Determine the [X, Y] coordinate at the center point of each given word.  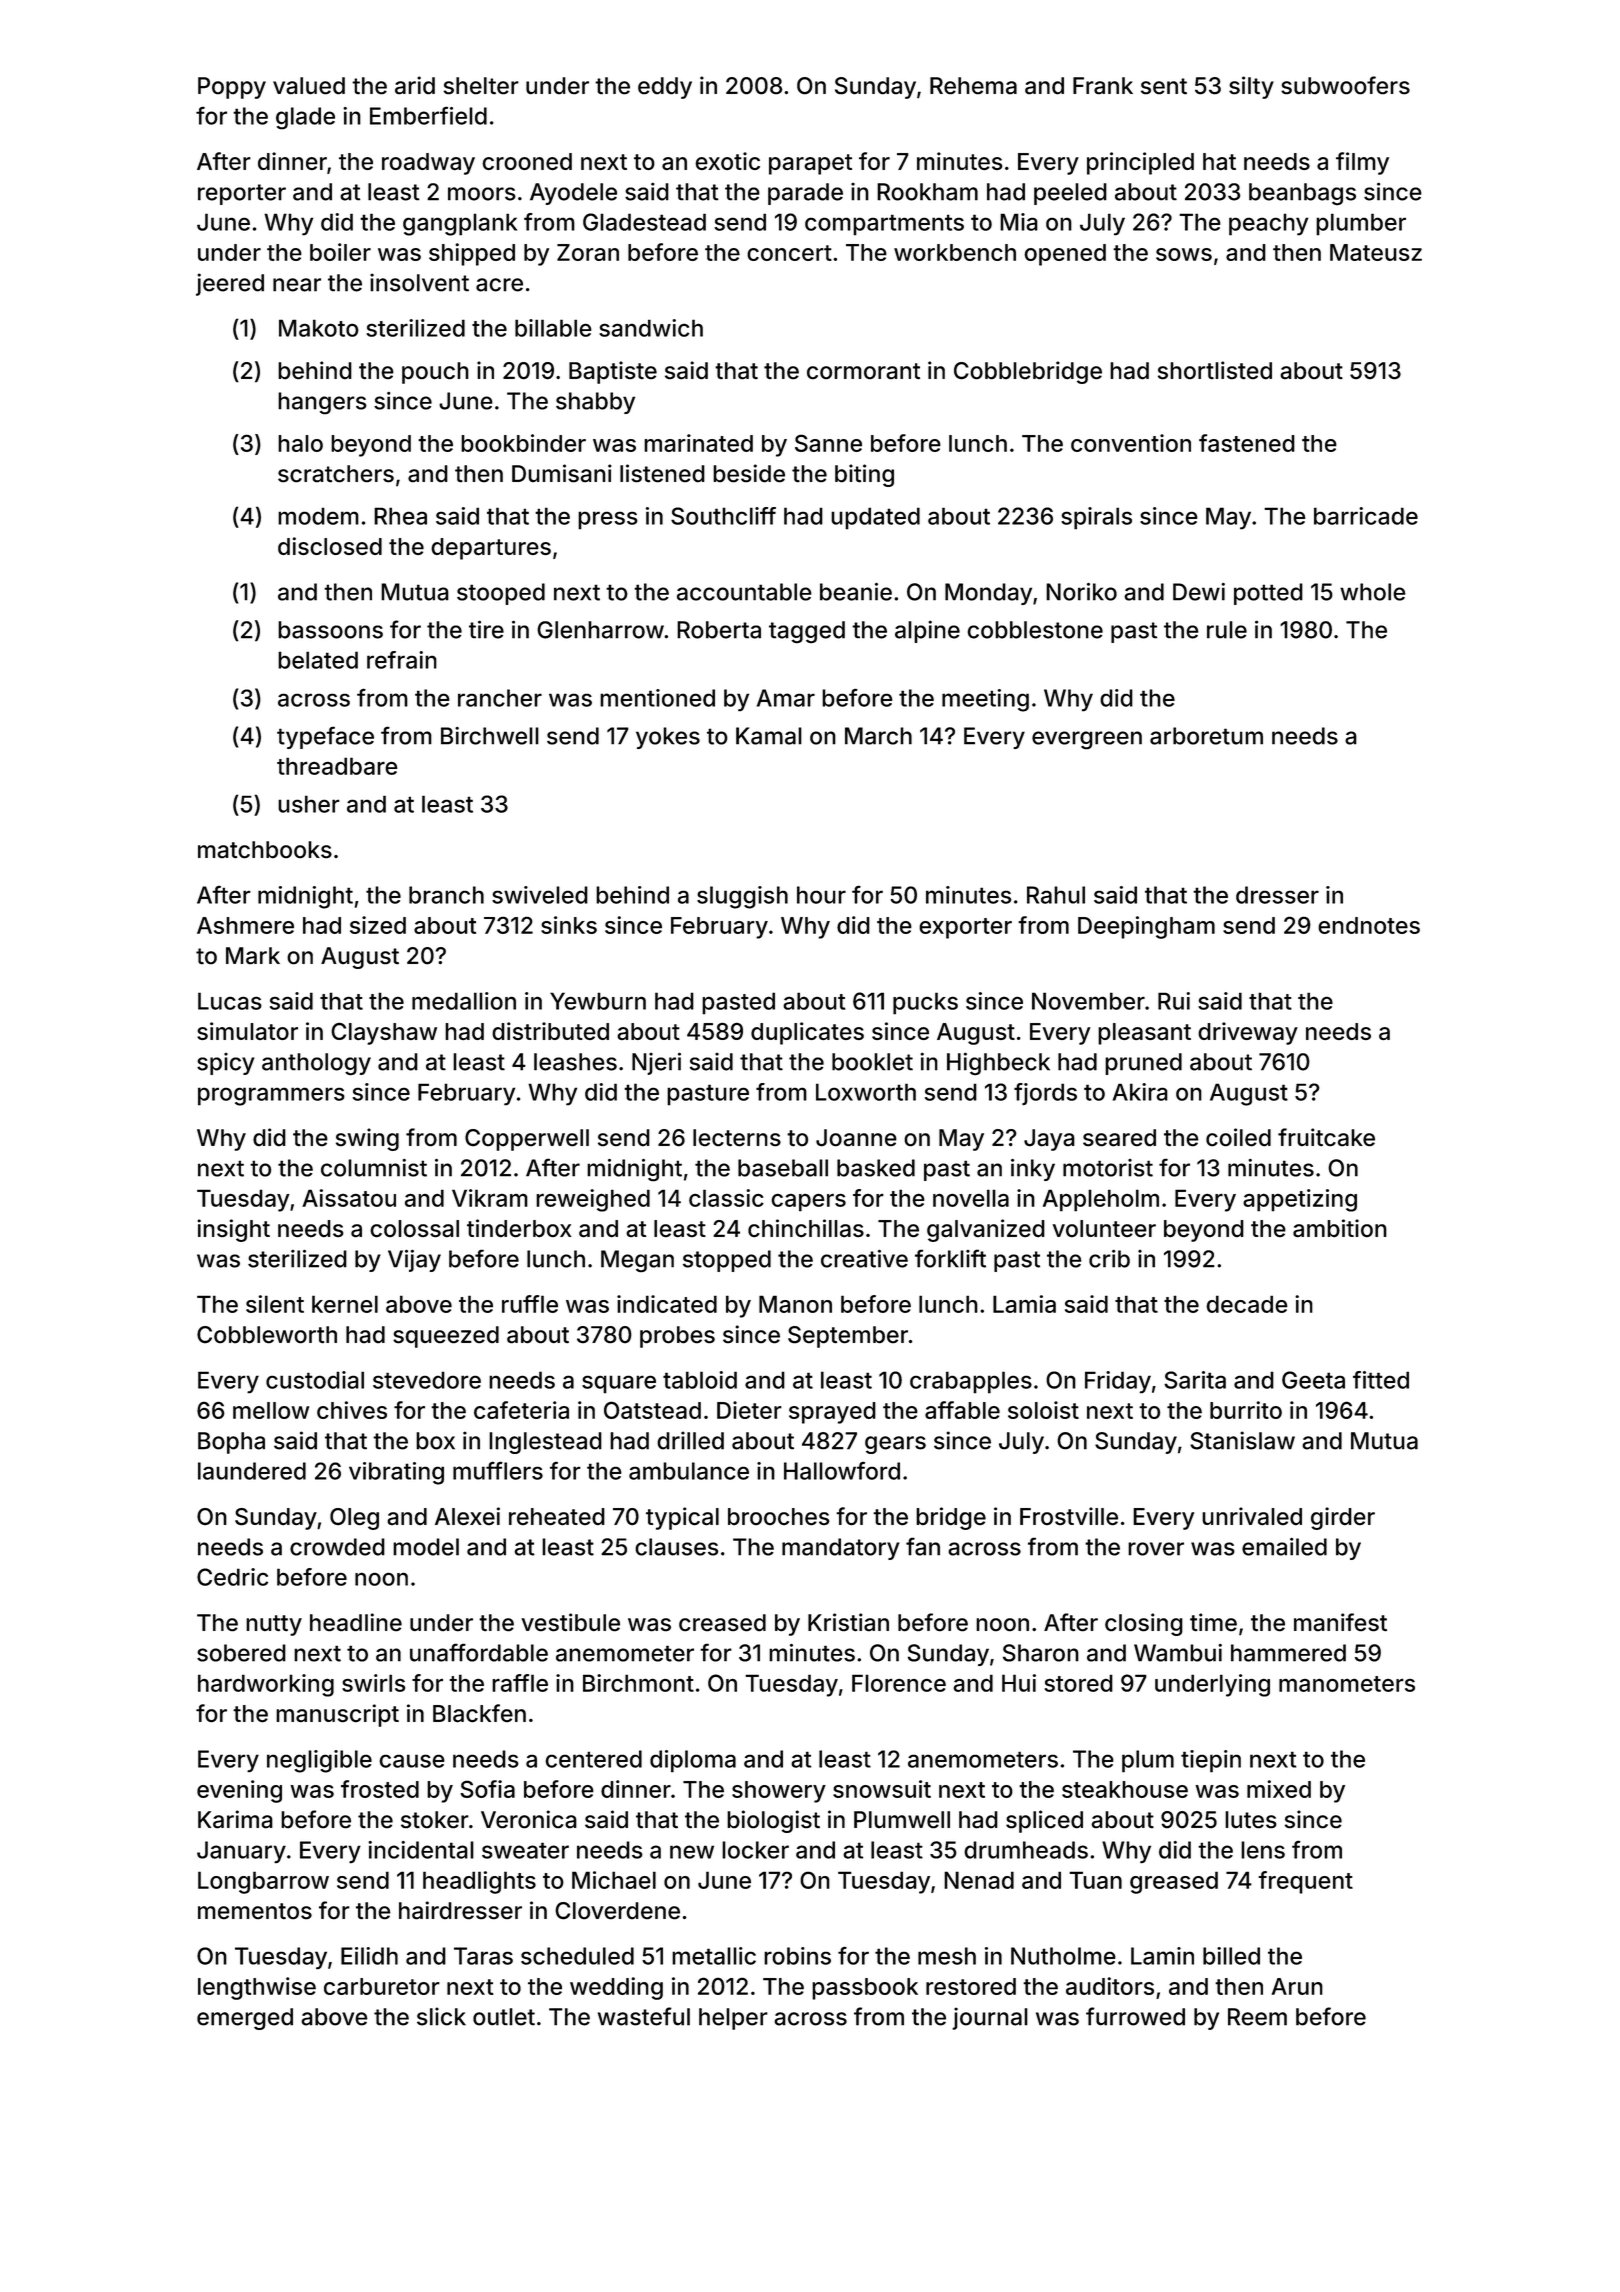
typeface [325, 737]
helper [733, 2019]
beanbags [1302, 194]
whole [1373, 592]
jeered [230, 284]
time [1213, 1622]
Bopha [231, 1443]
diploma [693, 1761]
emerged [245, 2019]
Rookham [927, 192]
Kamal [769, 736]
